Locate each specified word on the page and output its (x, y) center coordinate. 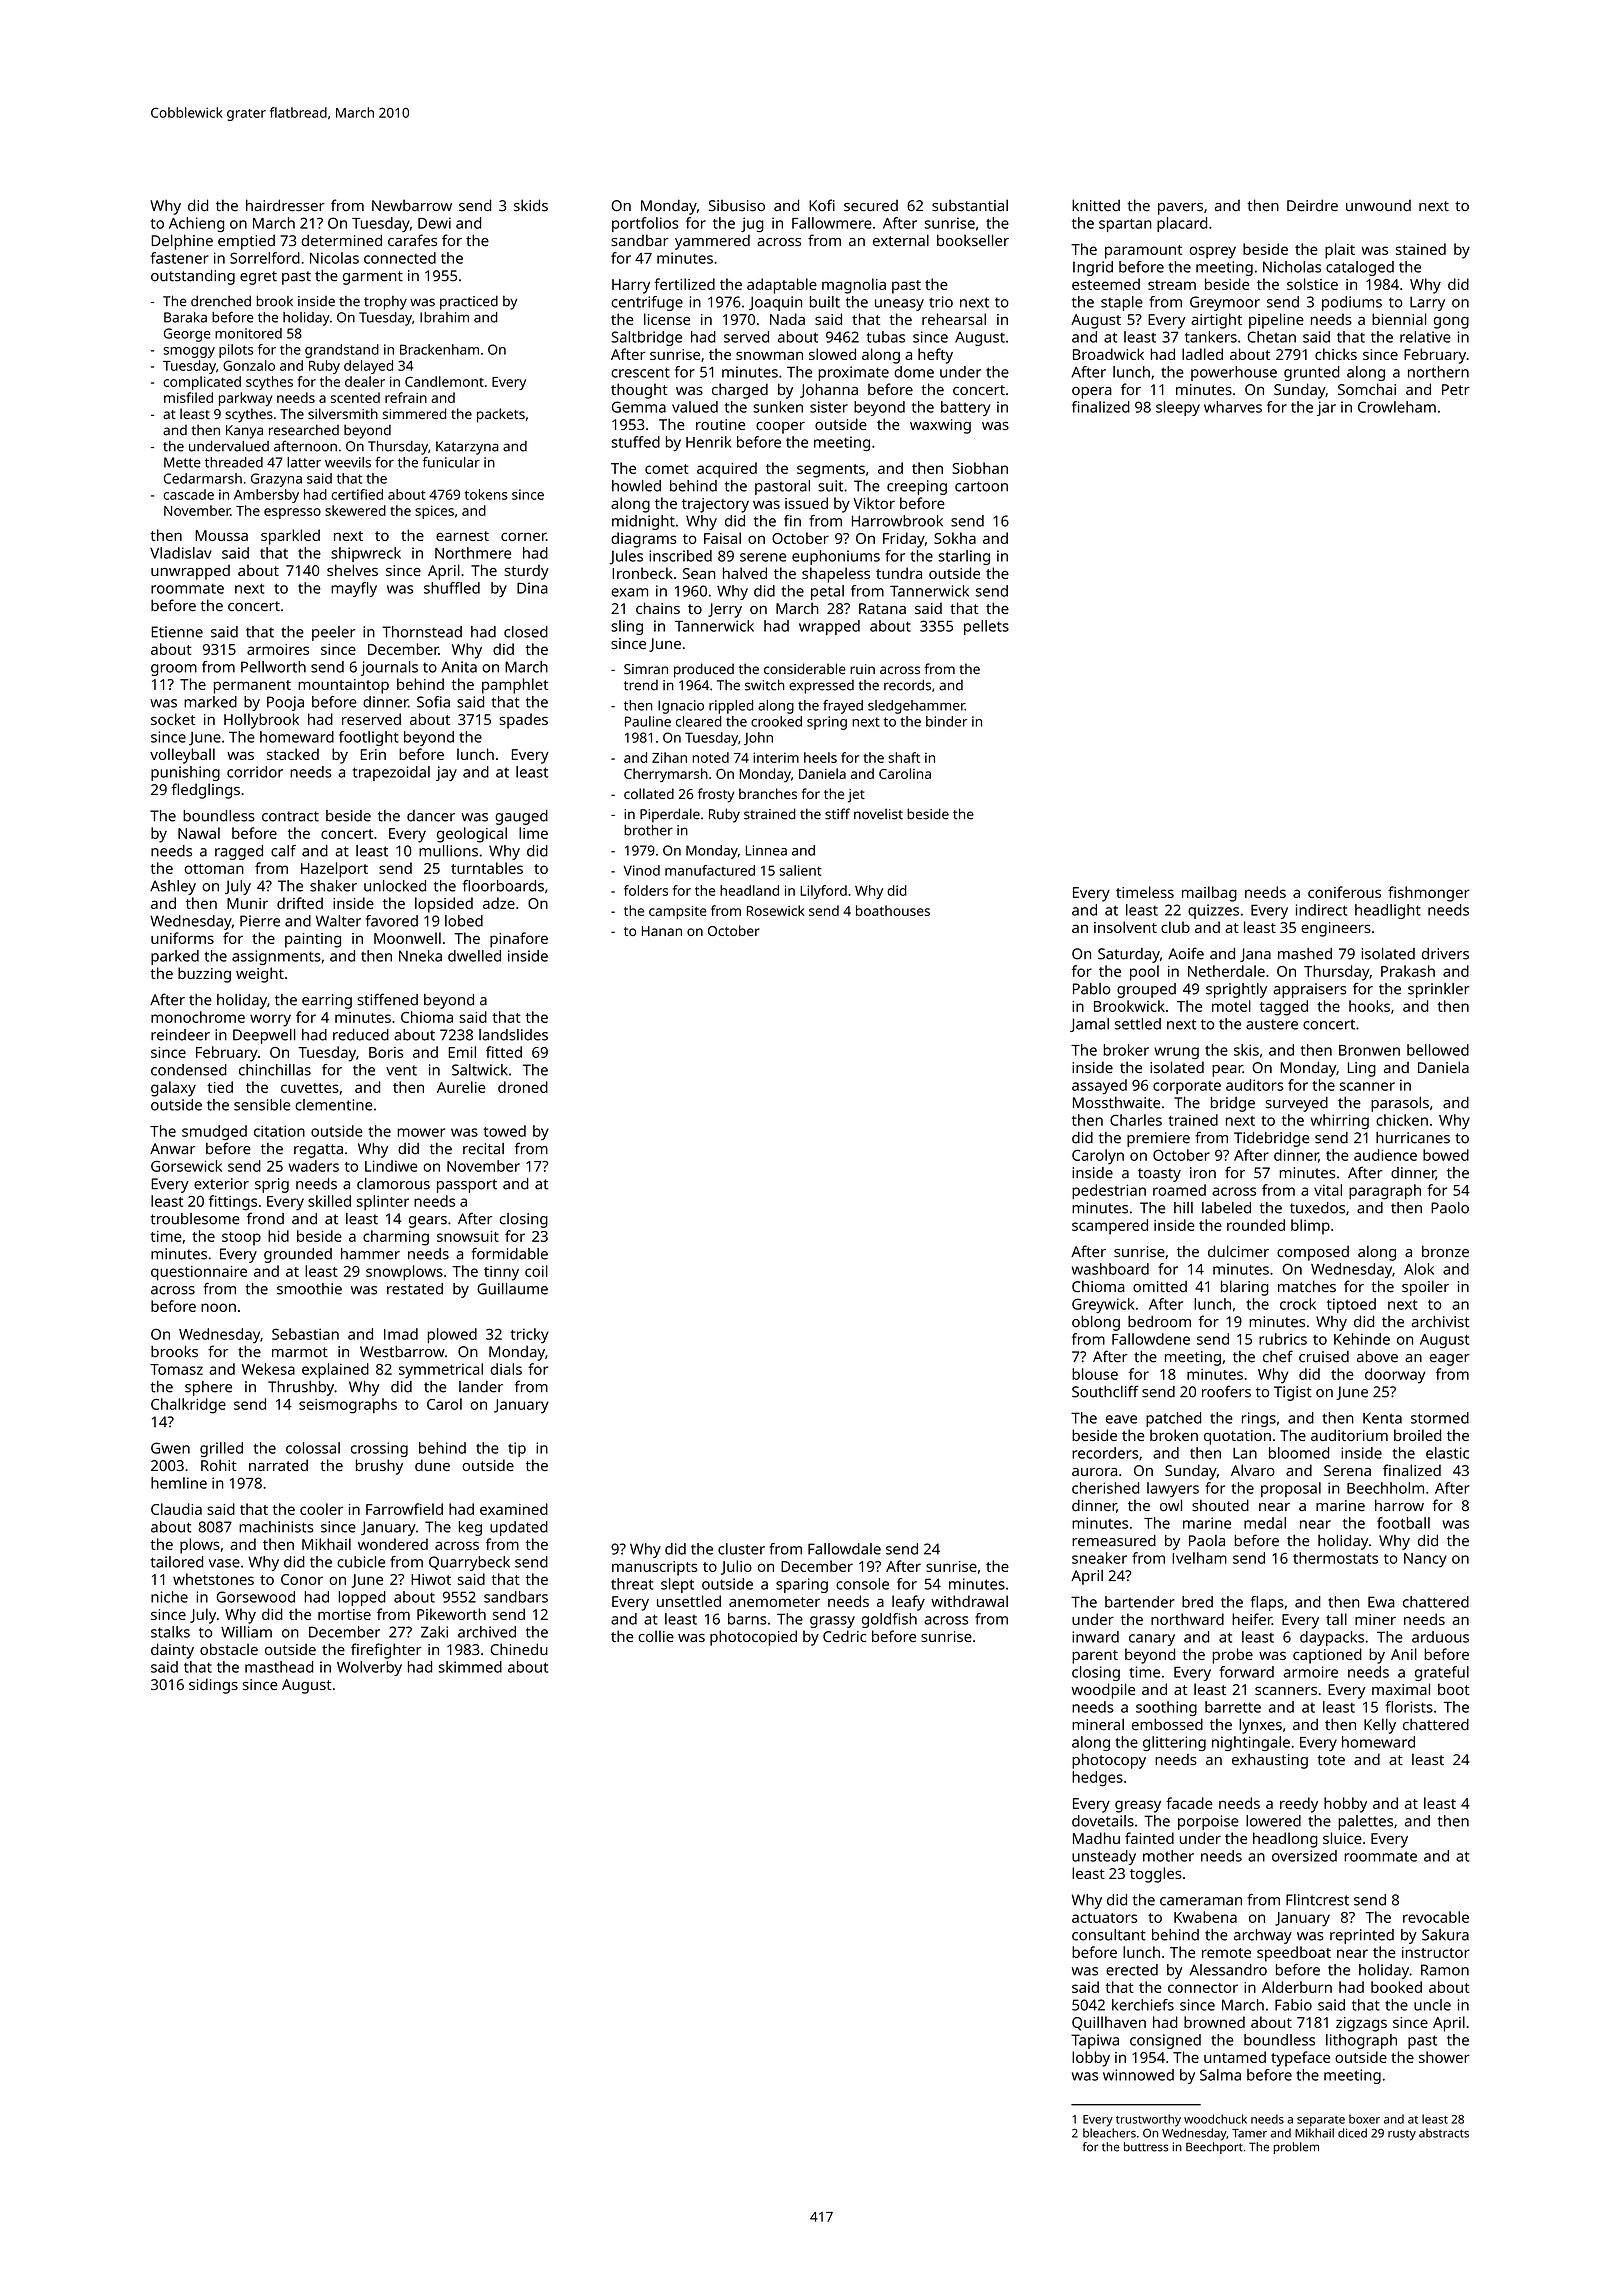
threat (632, 1584)
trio (941, 302)
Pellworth (273, 667)
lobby (1091, 2059)
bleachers (1109, 2133)
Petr (1456, 389)
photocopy (1109, 1761)
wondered (393, 1544)
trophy (385, 303)
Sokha (955, 538)
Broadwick (1108, 354)
